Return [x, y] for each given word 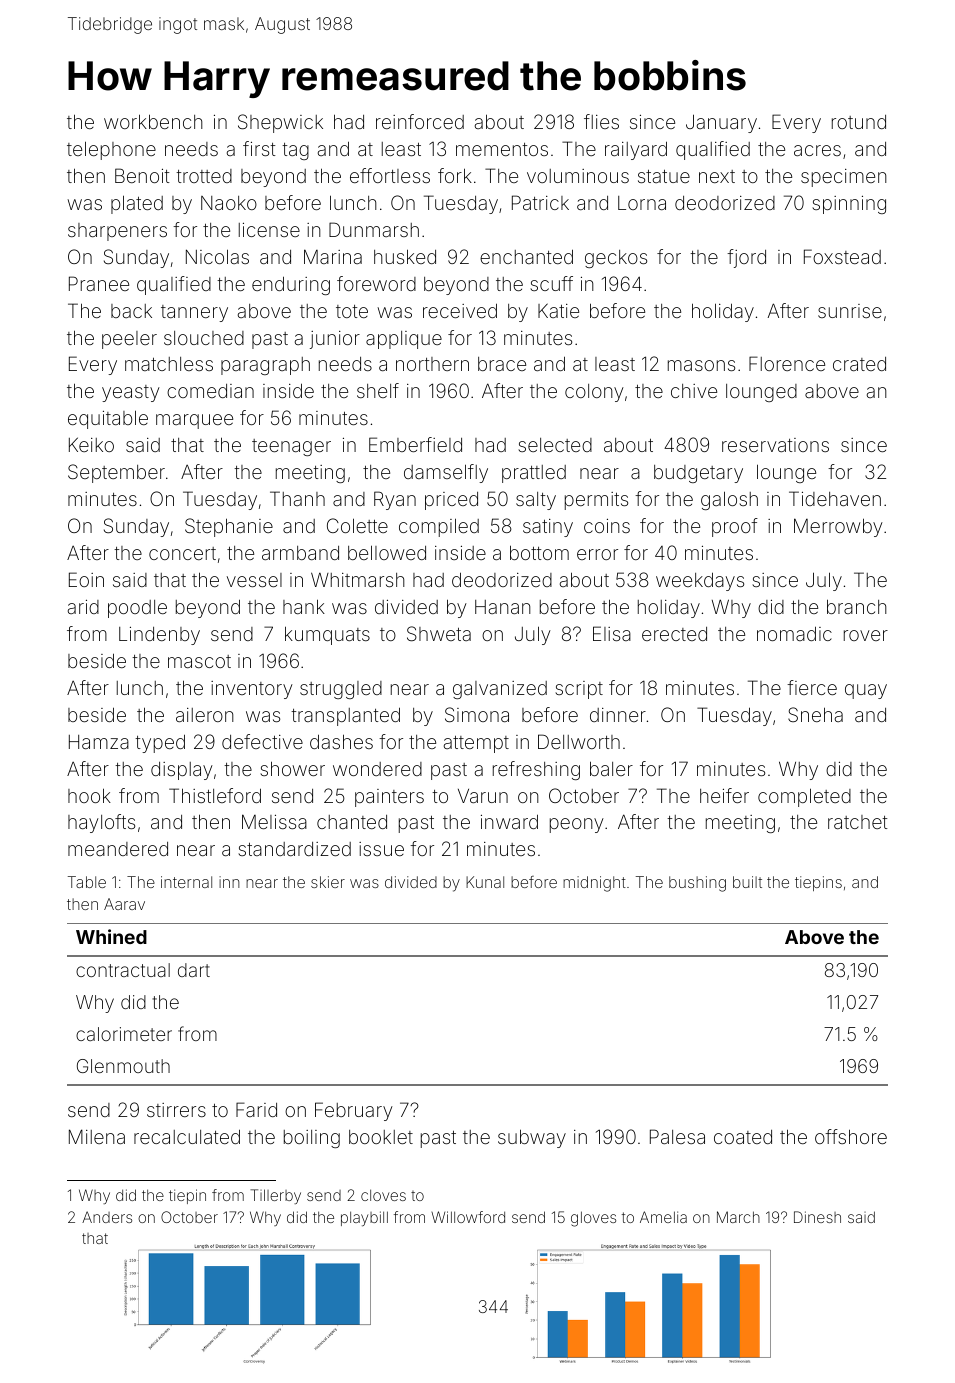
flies [601, 121]
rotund [859, 122]
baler [611, 768]
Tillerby [275, 1196]
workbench [153, 121]
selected [555, 445]
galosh [729, 500]
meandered [118, 849]
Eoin [86, 579]
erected [674, 634]
